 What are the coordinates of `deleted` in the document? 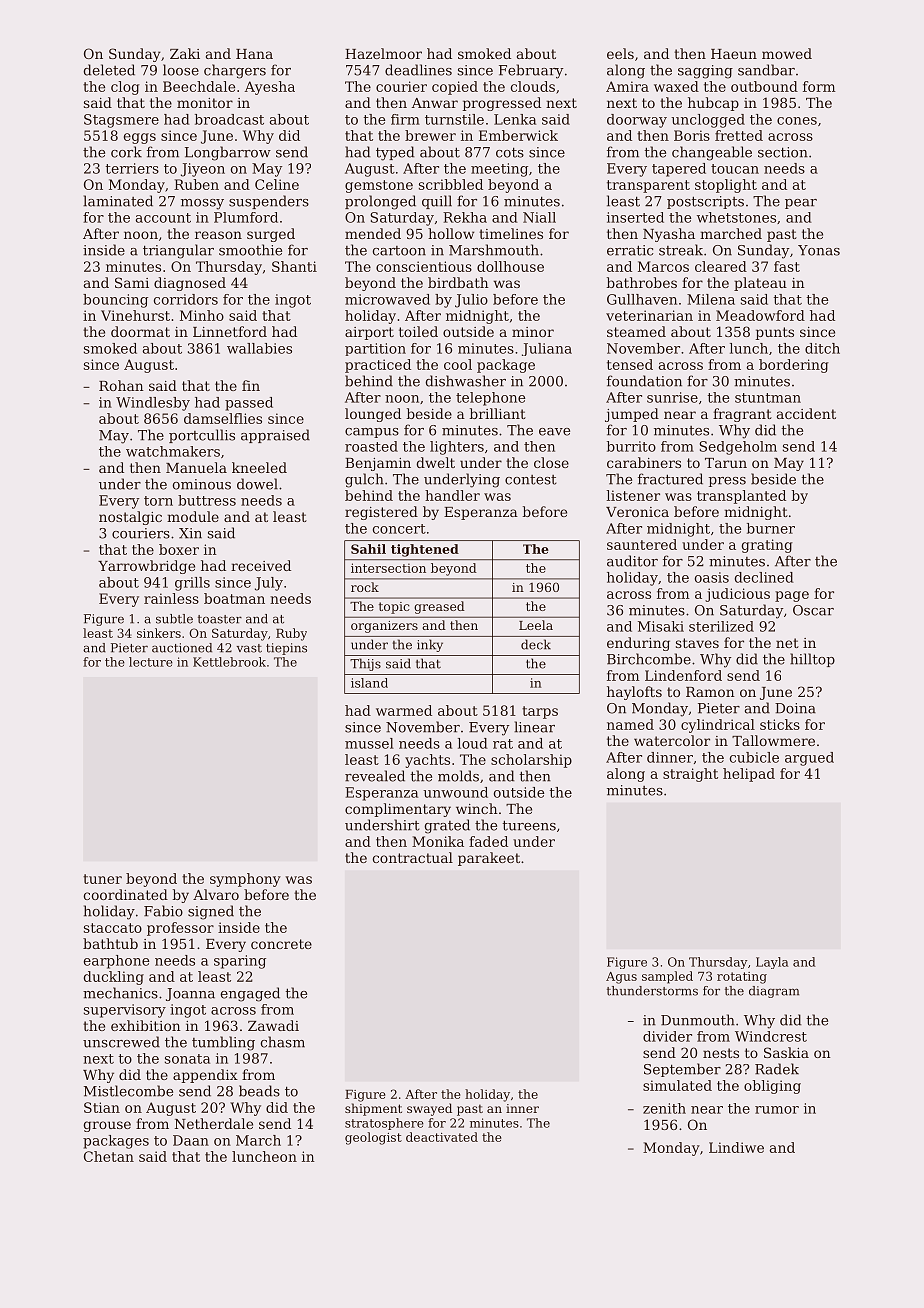 It's located at (109, 70).
